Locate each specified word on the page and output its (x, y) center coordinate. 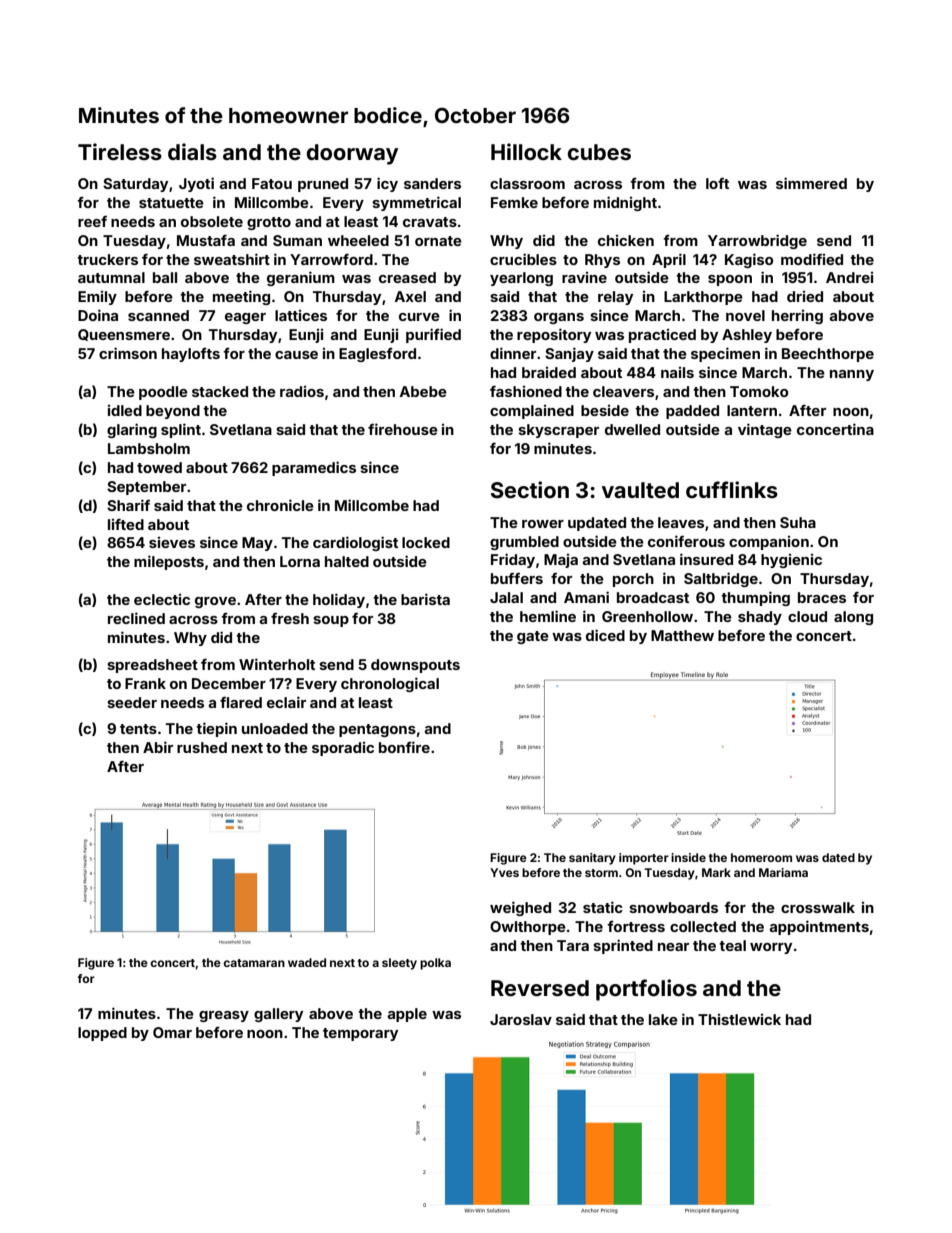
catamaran (254, 963)
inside (688, 857)
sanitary (592, 859)
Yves (504, 872)
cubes (599, 152)
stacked (220, 391)
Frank (145, 683)
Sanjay (569, 354)
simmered (811, 183)
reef (92, 221)
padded (692, 412)
